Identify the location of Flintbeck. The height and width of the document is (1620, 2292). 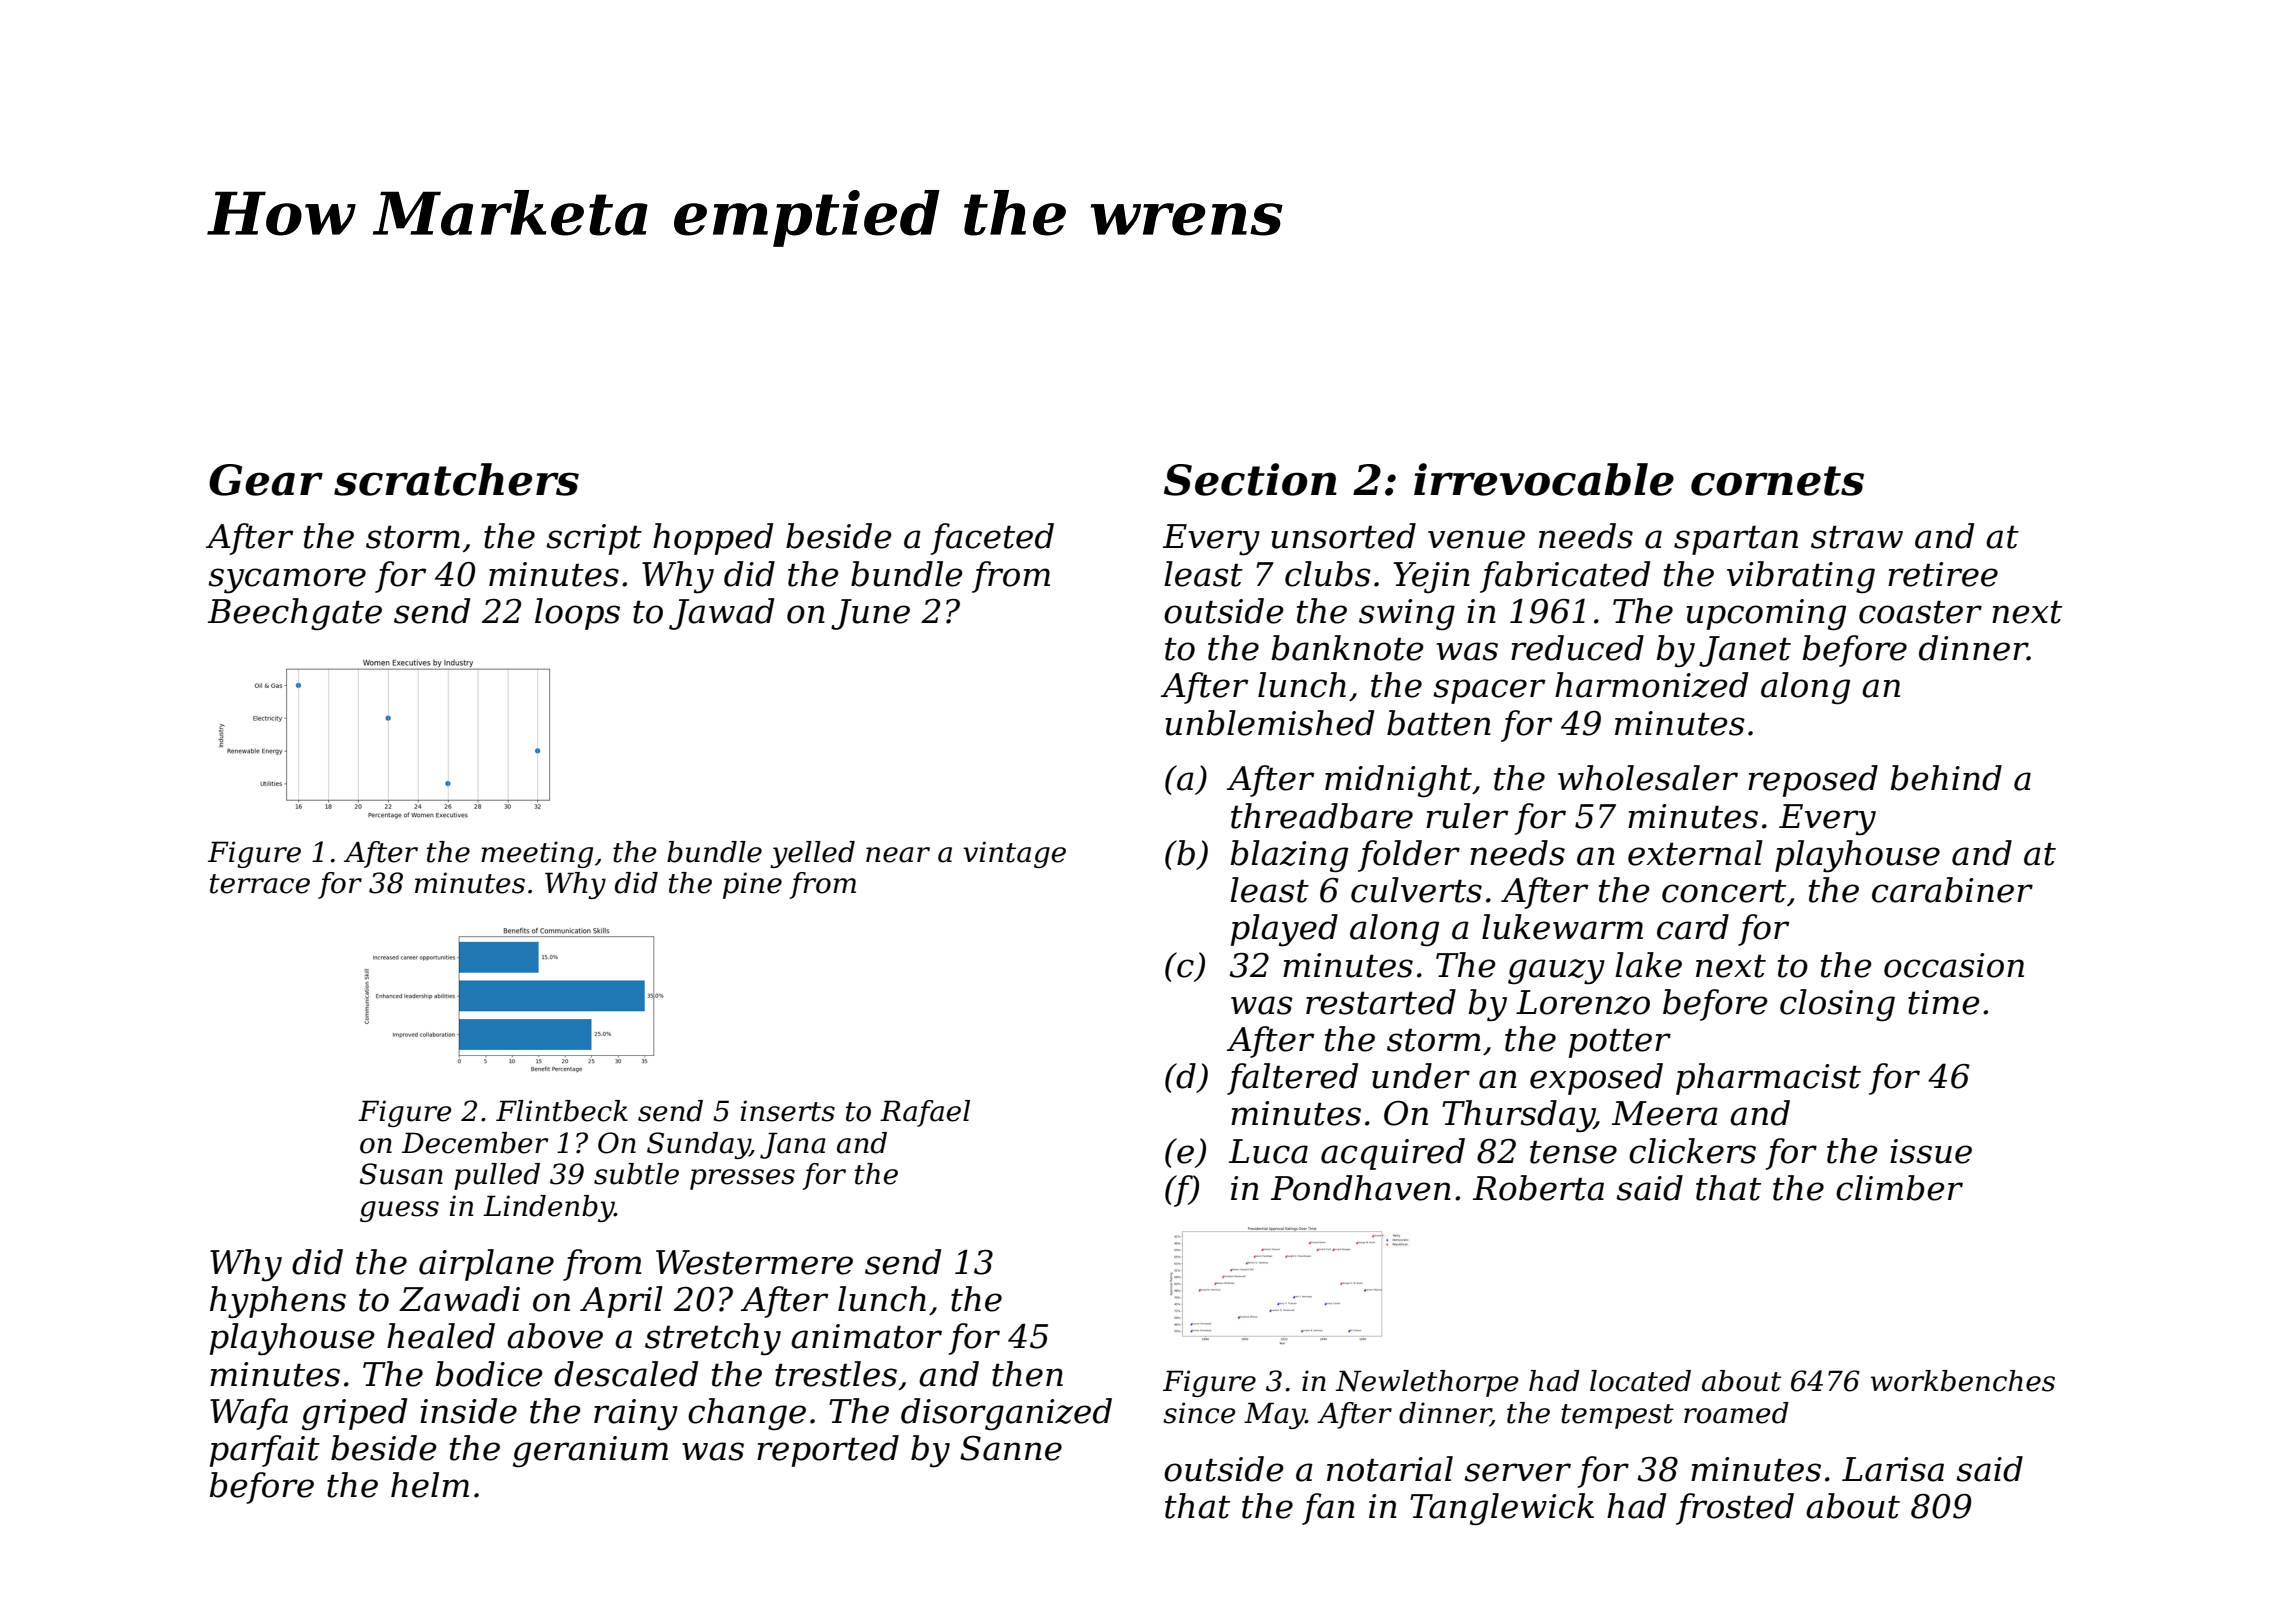
(562, 1111).
